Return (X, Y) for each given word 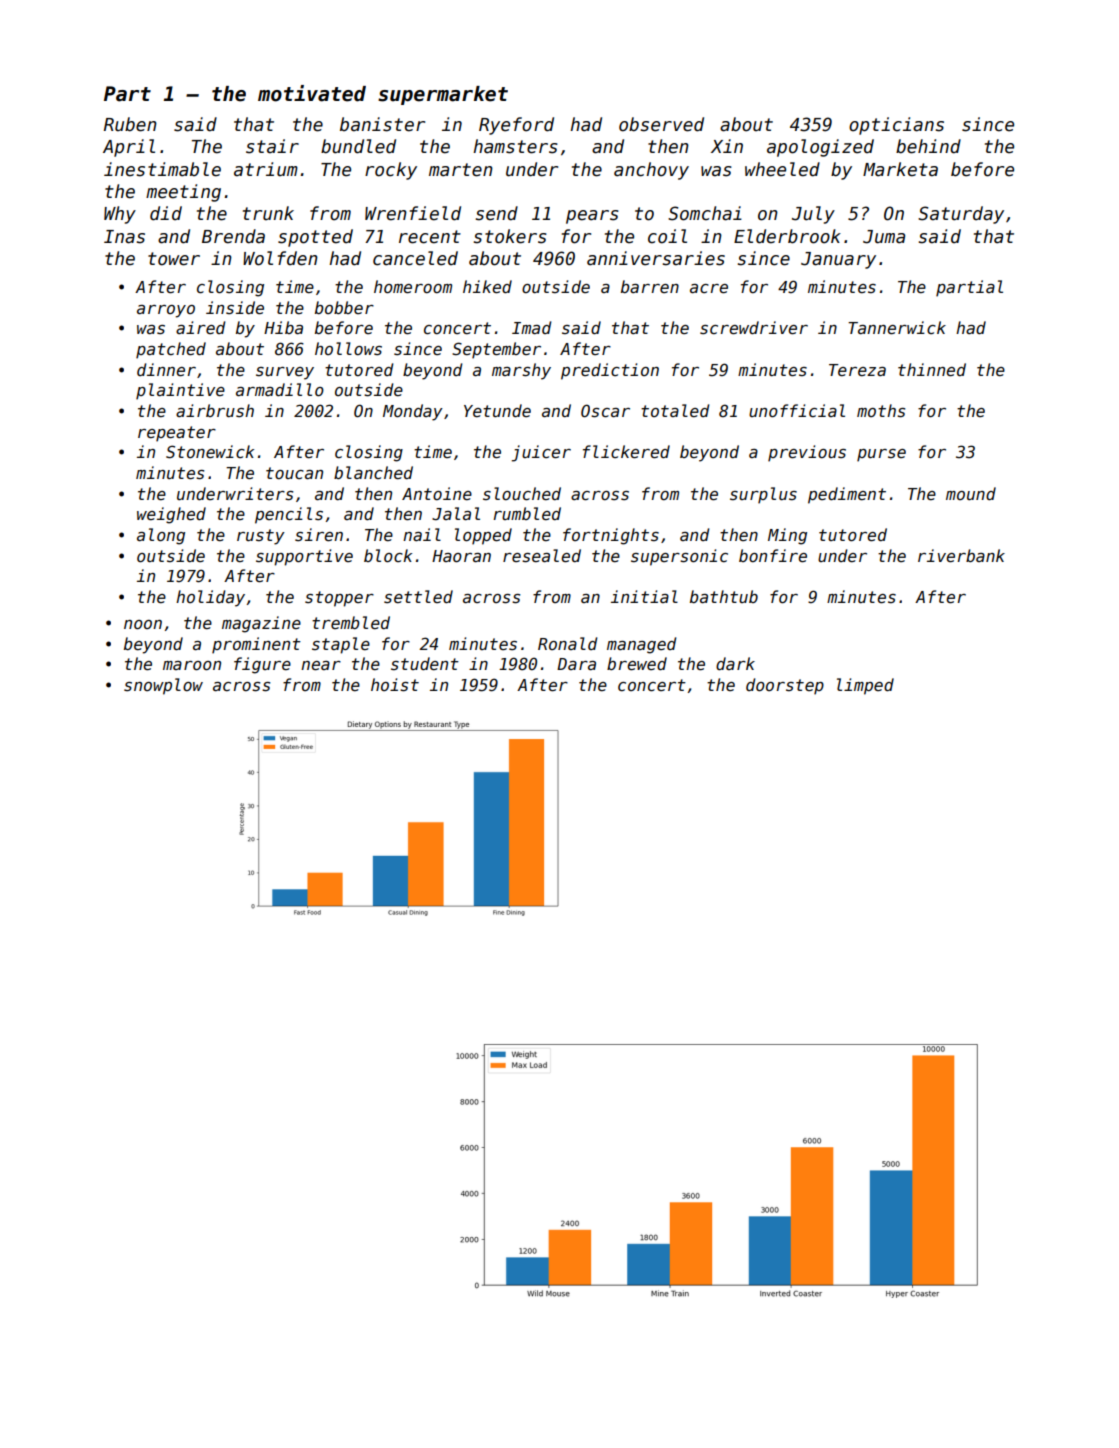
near (321, 665)
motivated (312, 93)
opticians (896, 126)
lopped (483, 536)
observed (661, 124)
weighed (171, 515)
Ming (787, 536)
